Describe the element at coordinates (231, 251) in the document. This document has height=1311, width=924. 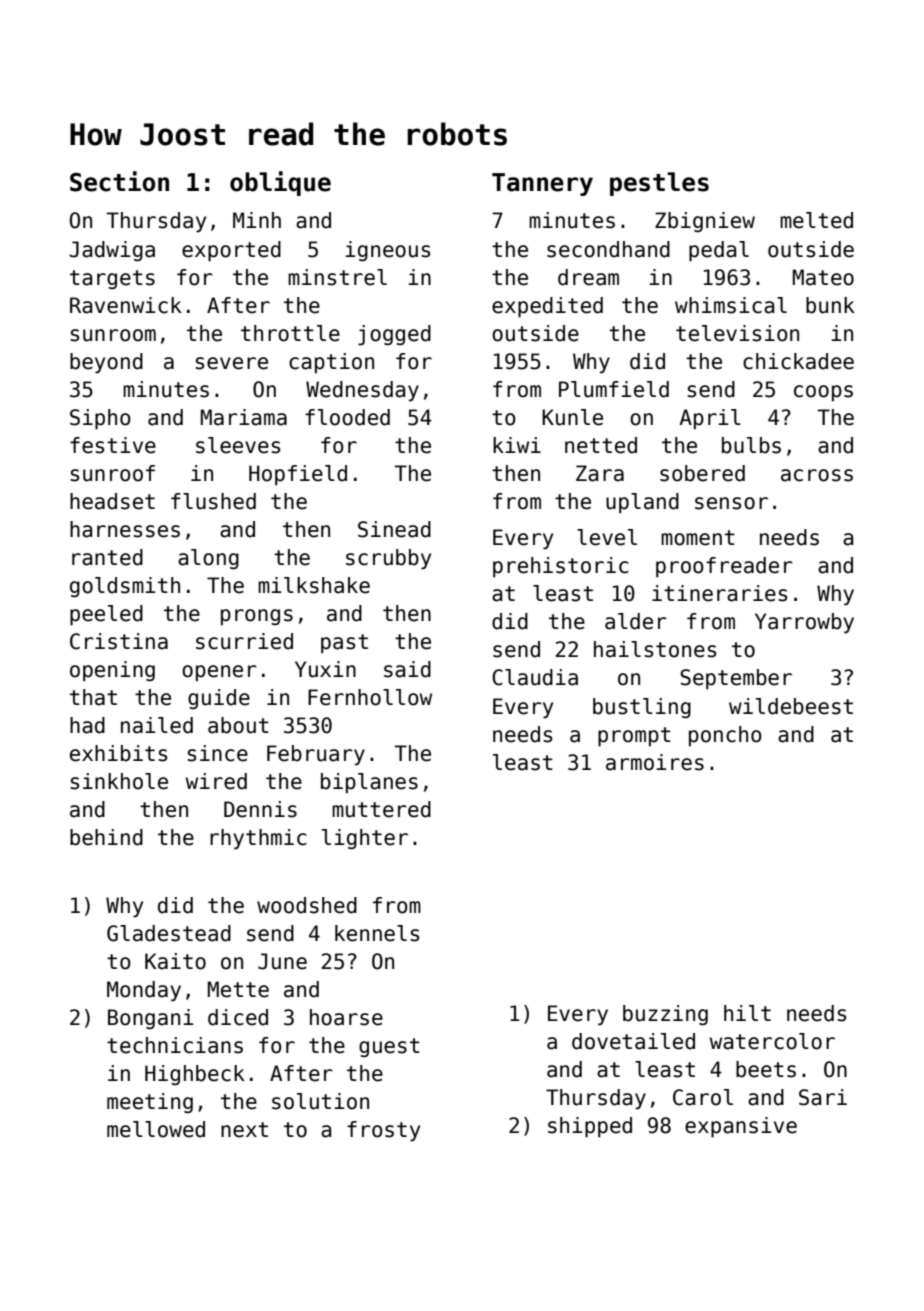
I see `exported` at that location.
